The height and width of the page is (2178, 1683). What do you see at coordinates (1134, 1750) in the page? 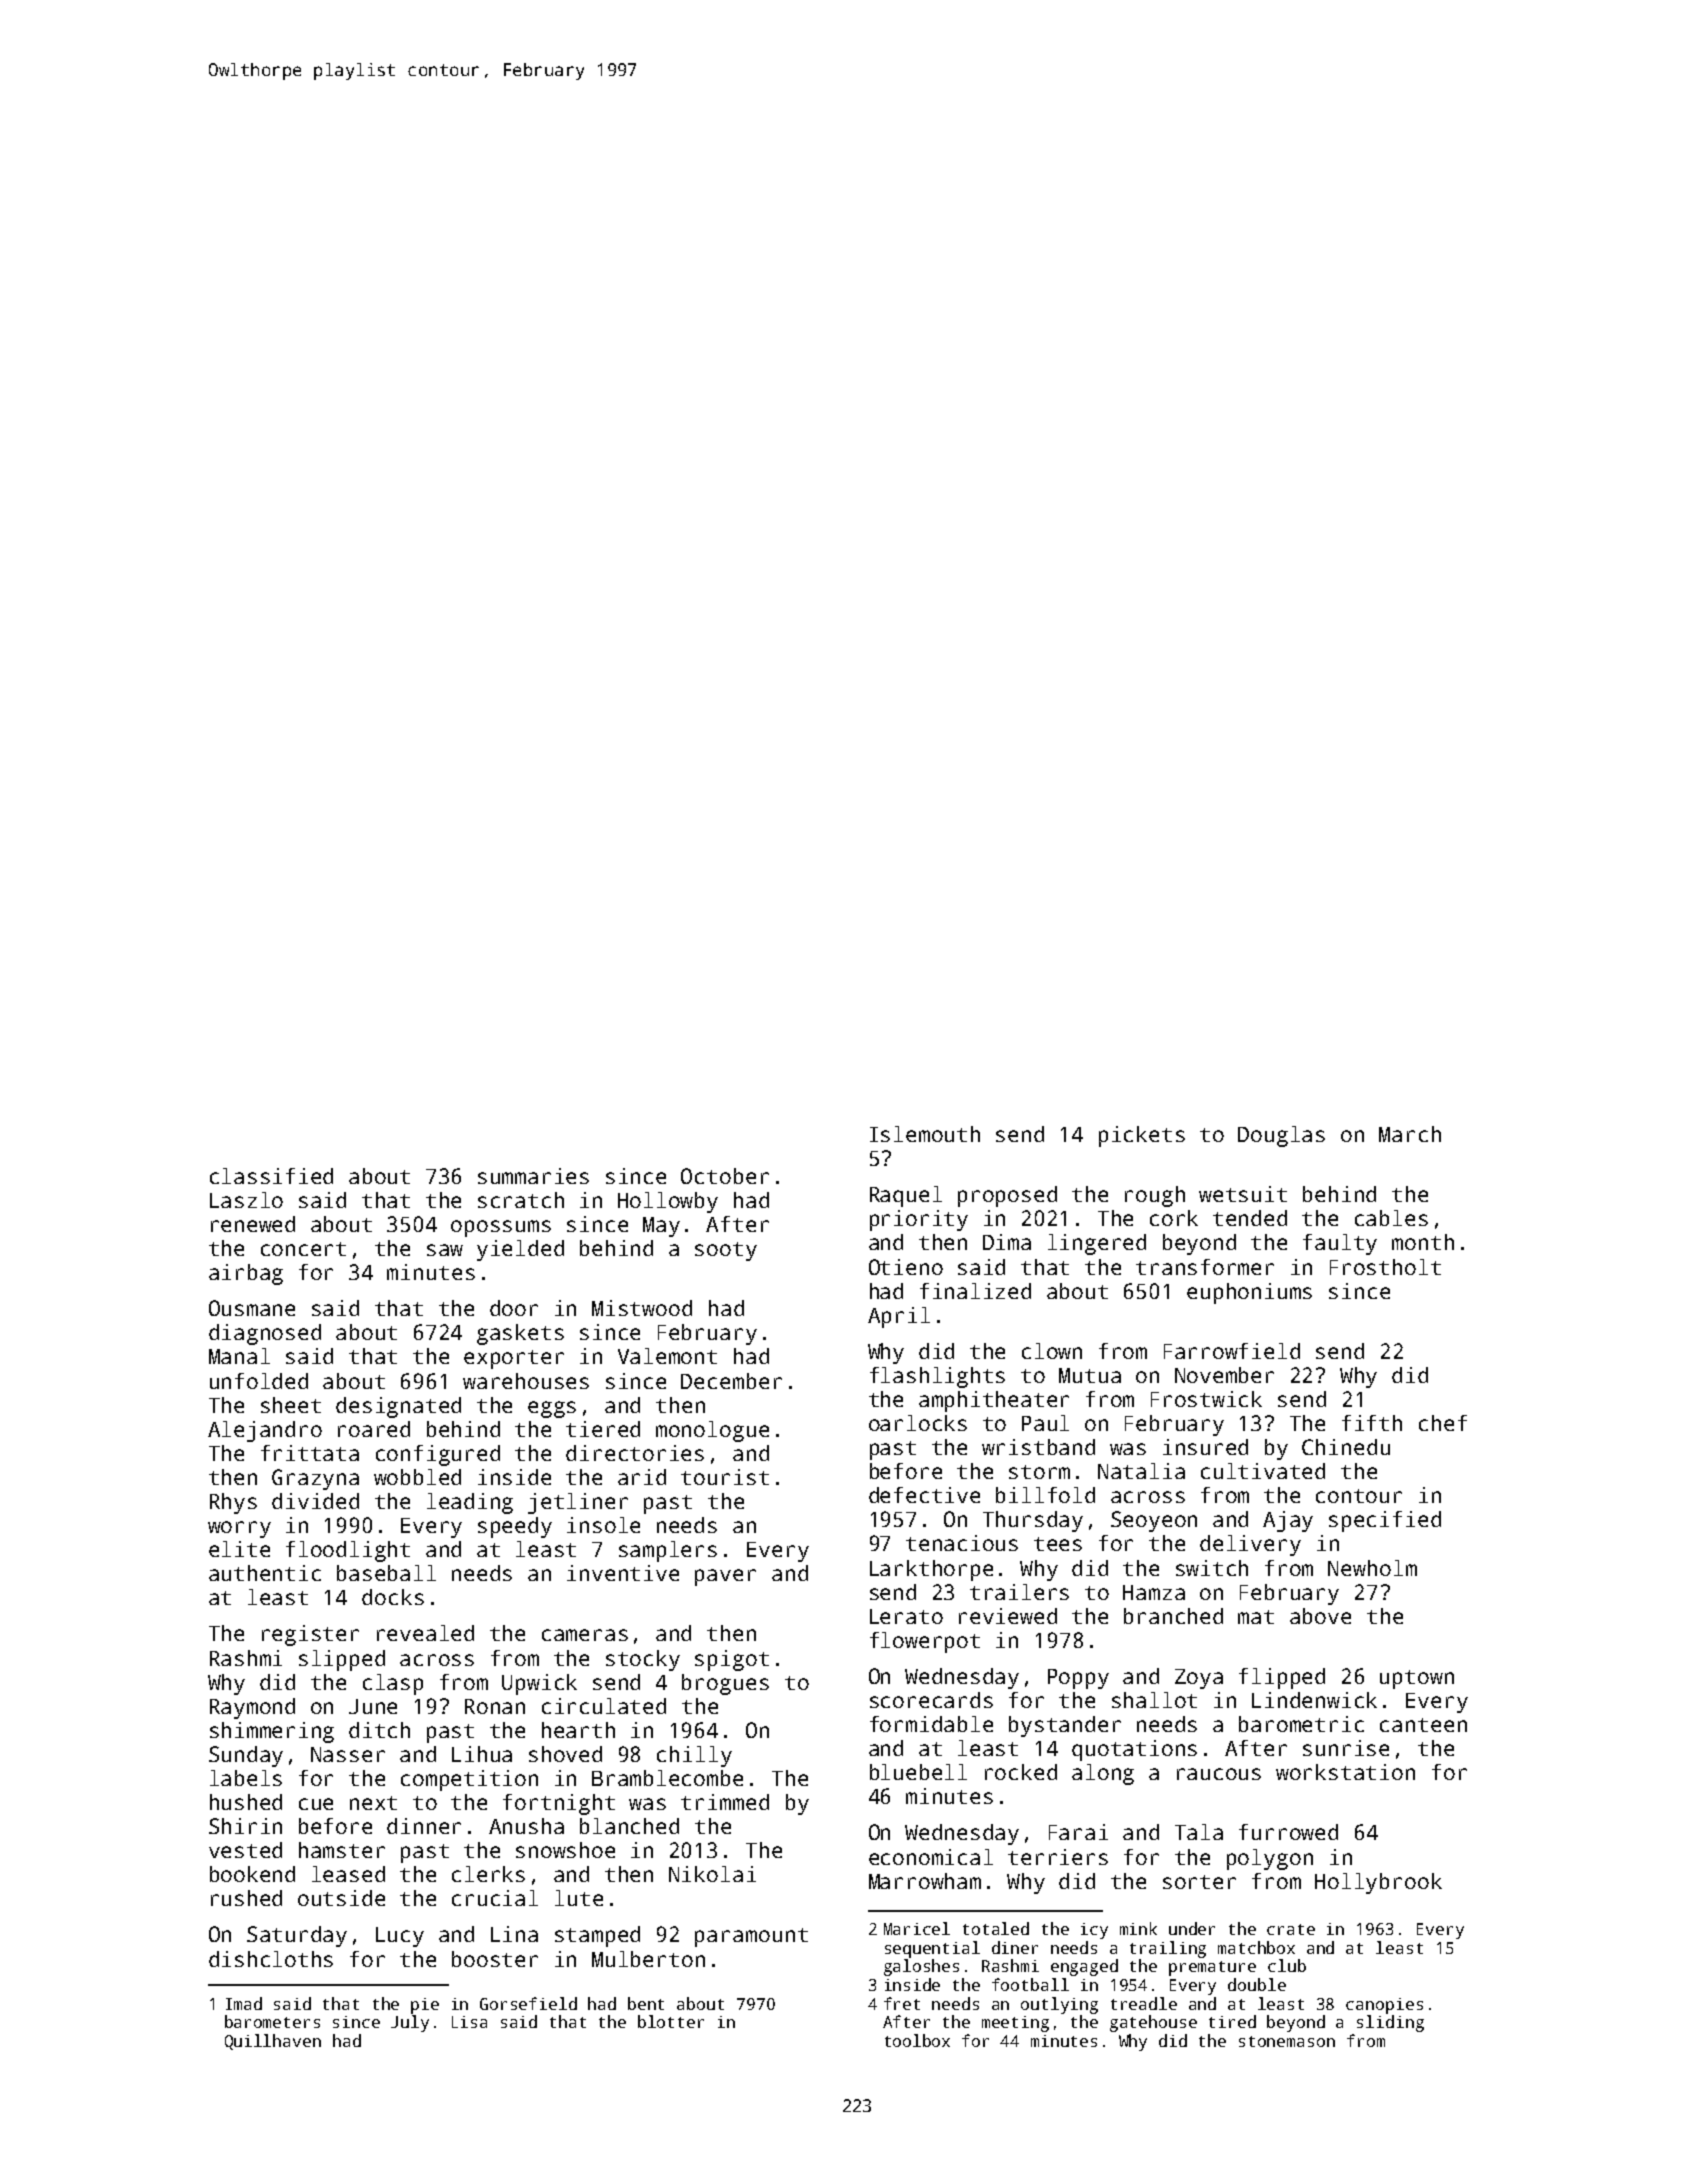
I see `quotations` at bounding box center [1134, 1750].
